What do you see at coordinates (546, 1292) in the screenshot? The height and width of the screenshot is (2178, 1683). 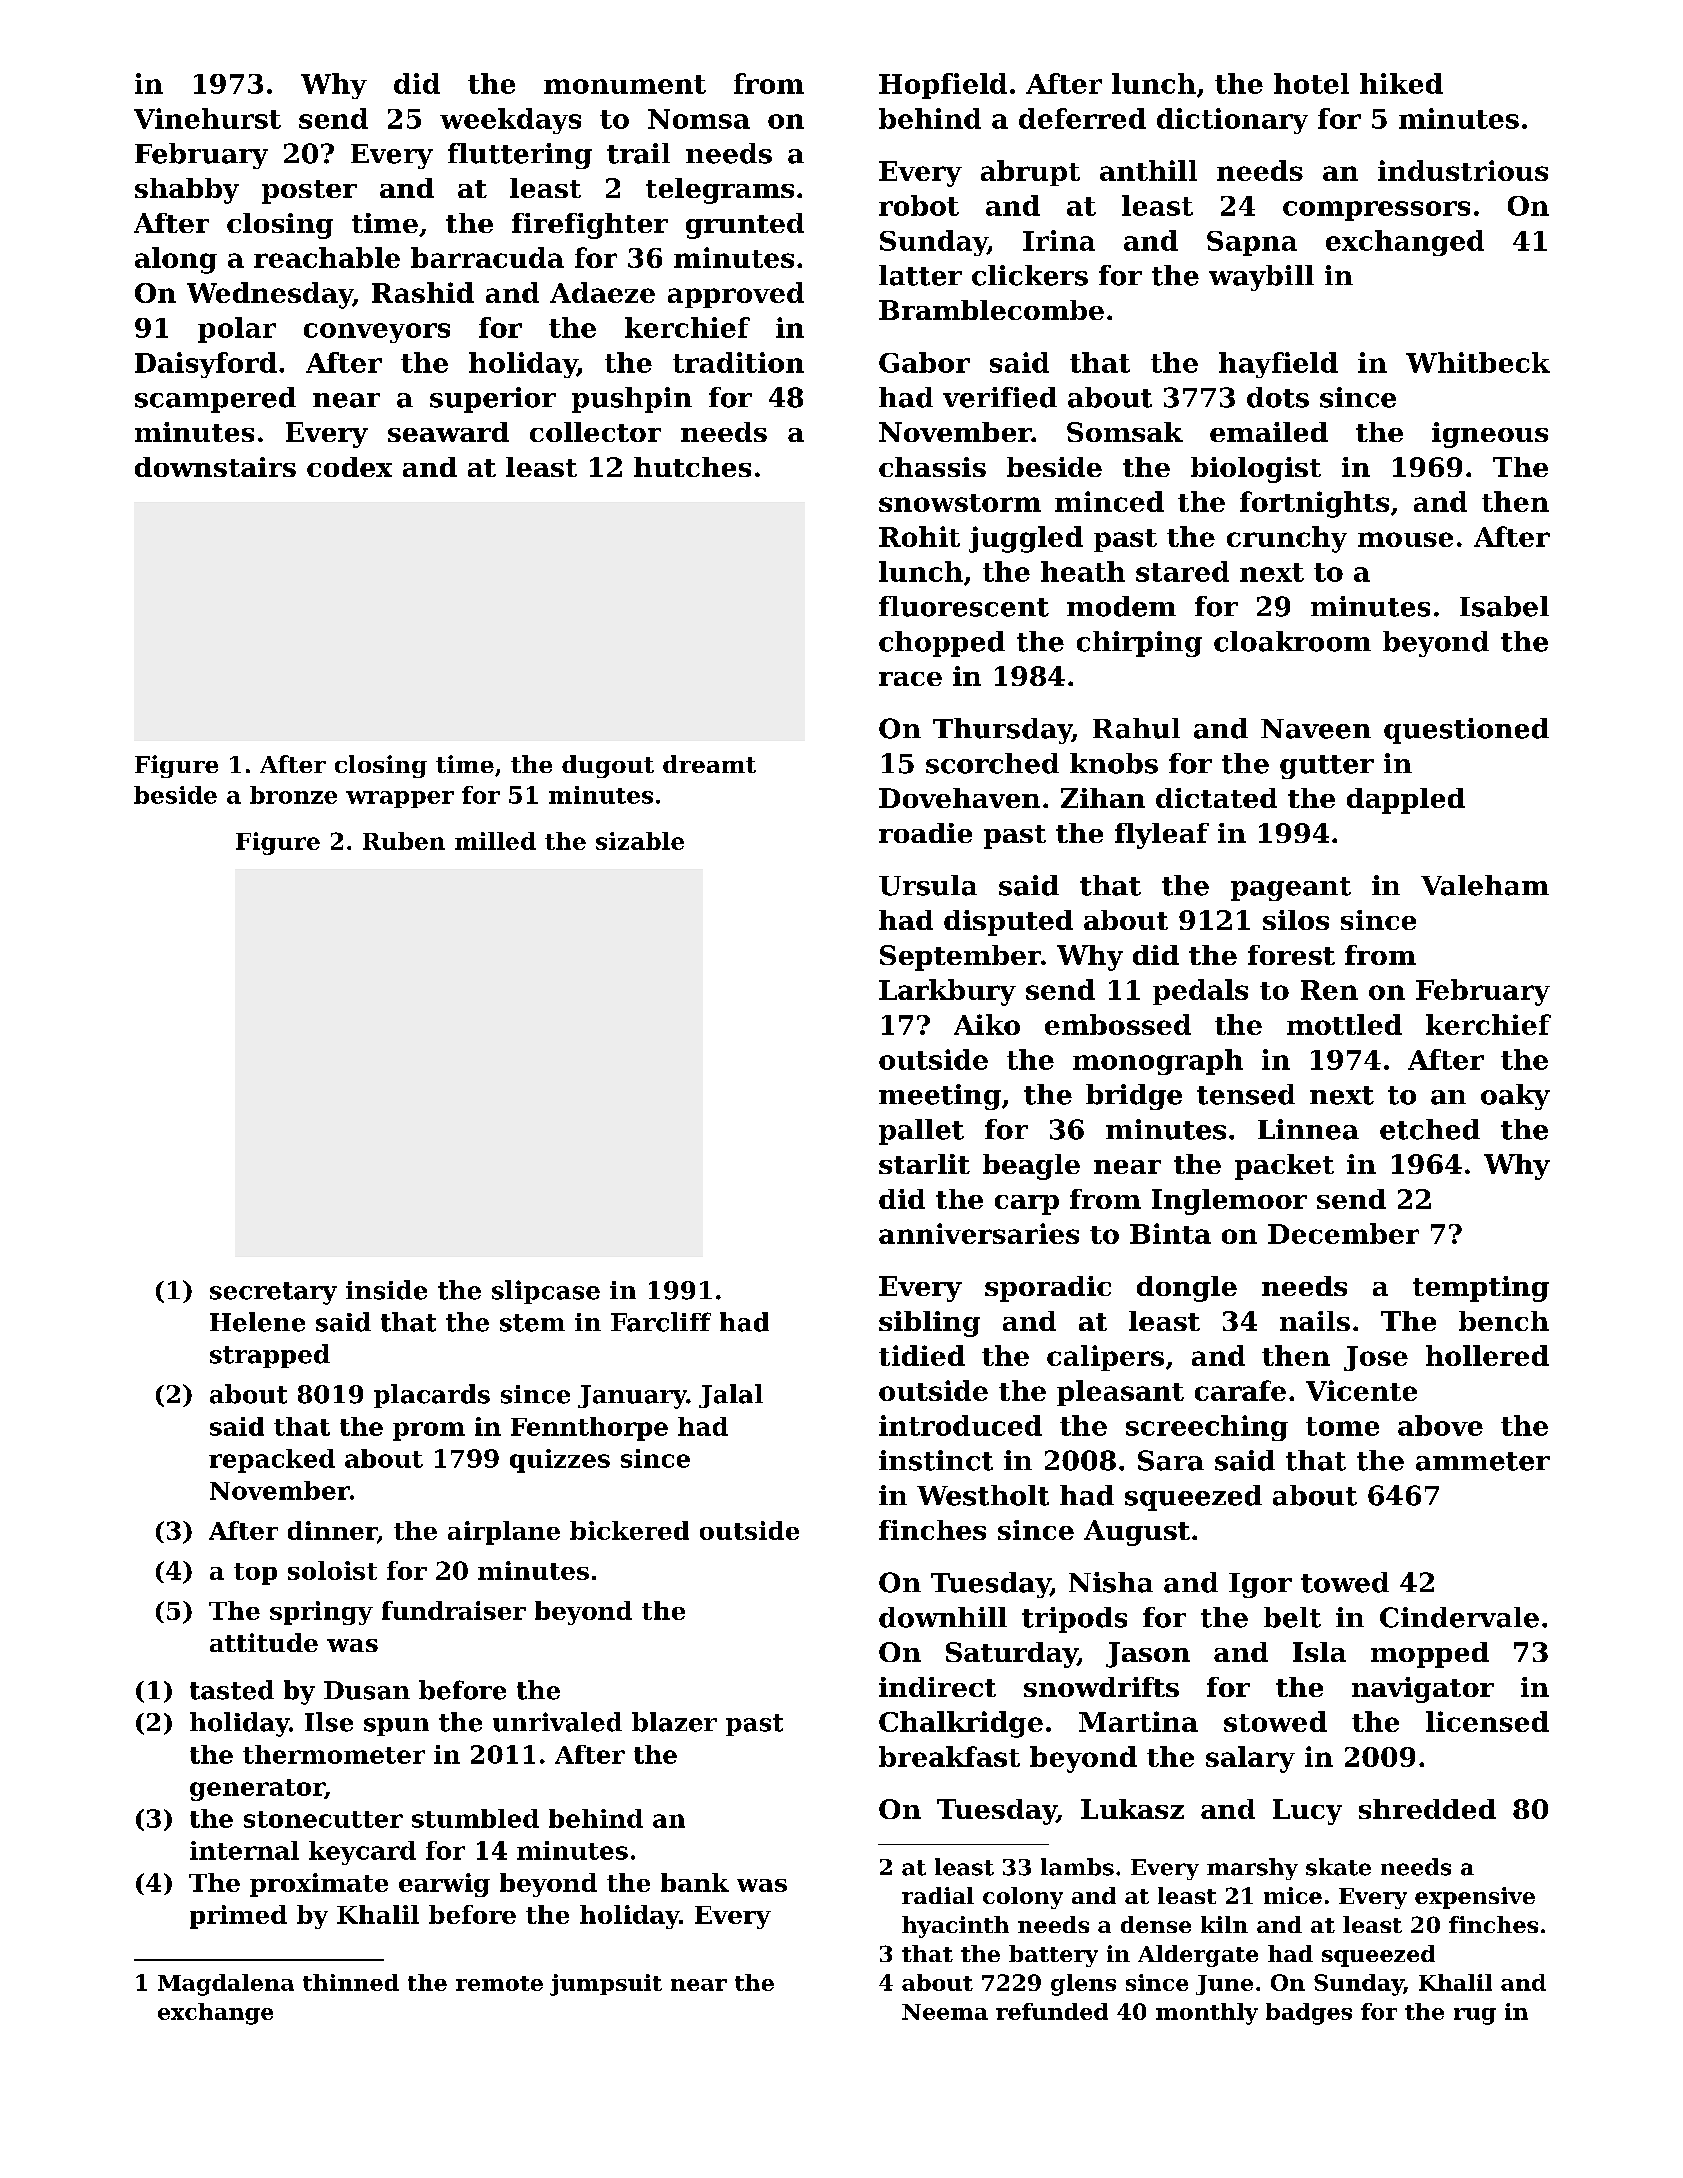 I see `slipcase` at bounding box center [546, 1292].
